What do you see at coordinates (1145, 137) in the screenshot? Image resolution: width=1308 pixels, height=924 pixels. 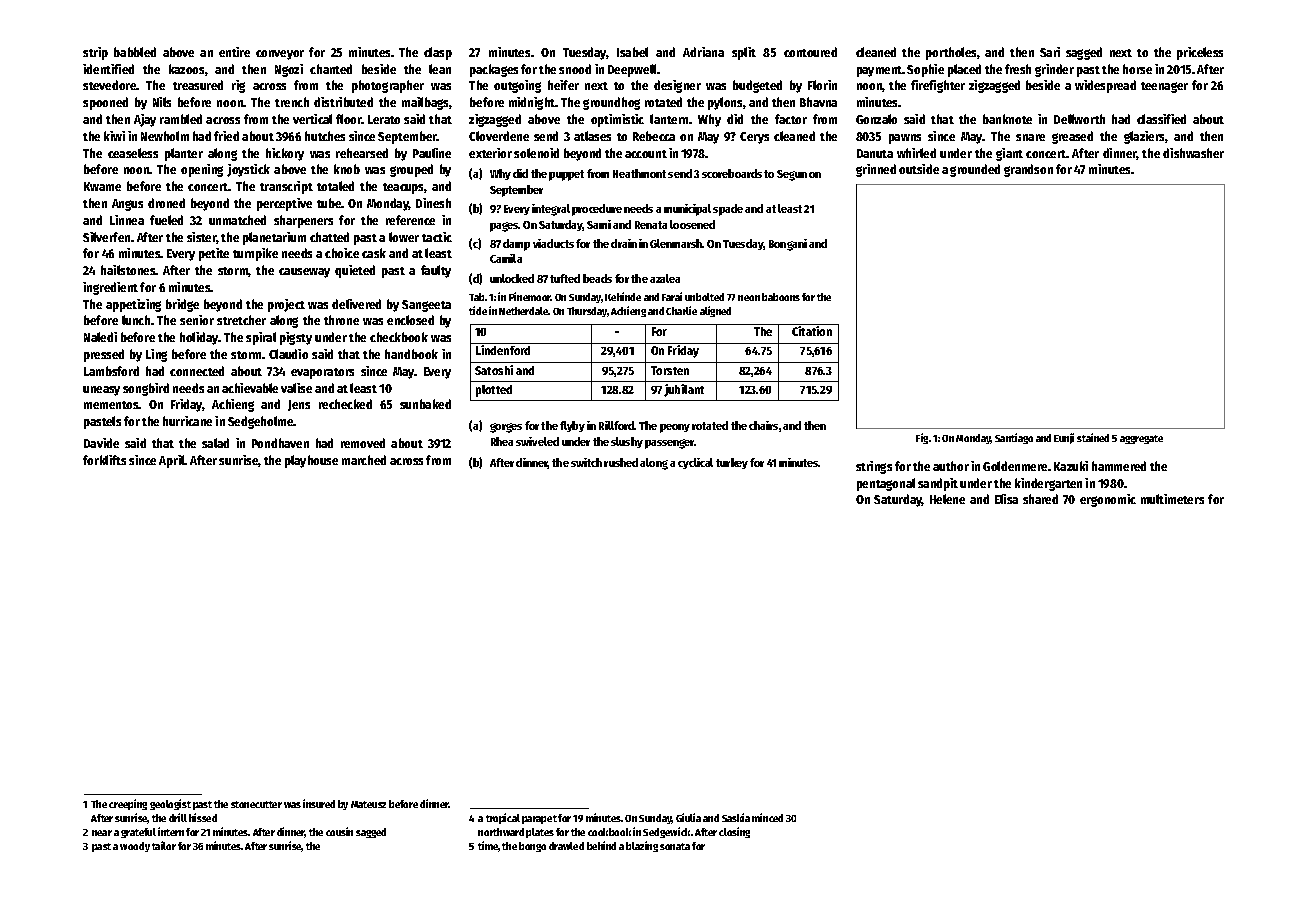 I see `glaziers` at bounding box center [1145, 137].
